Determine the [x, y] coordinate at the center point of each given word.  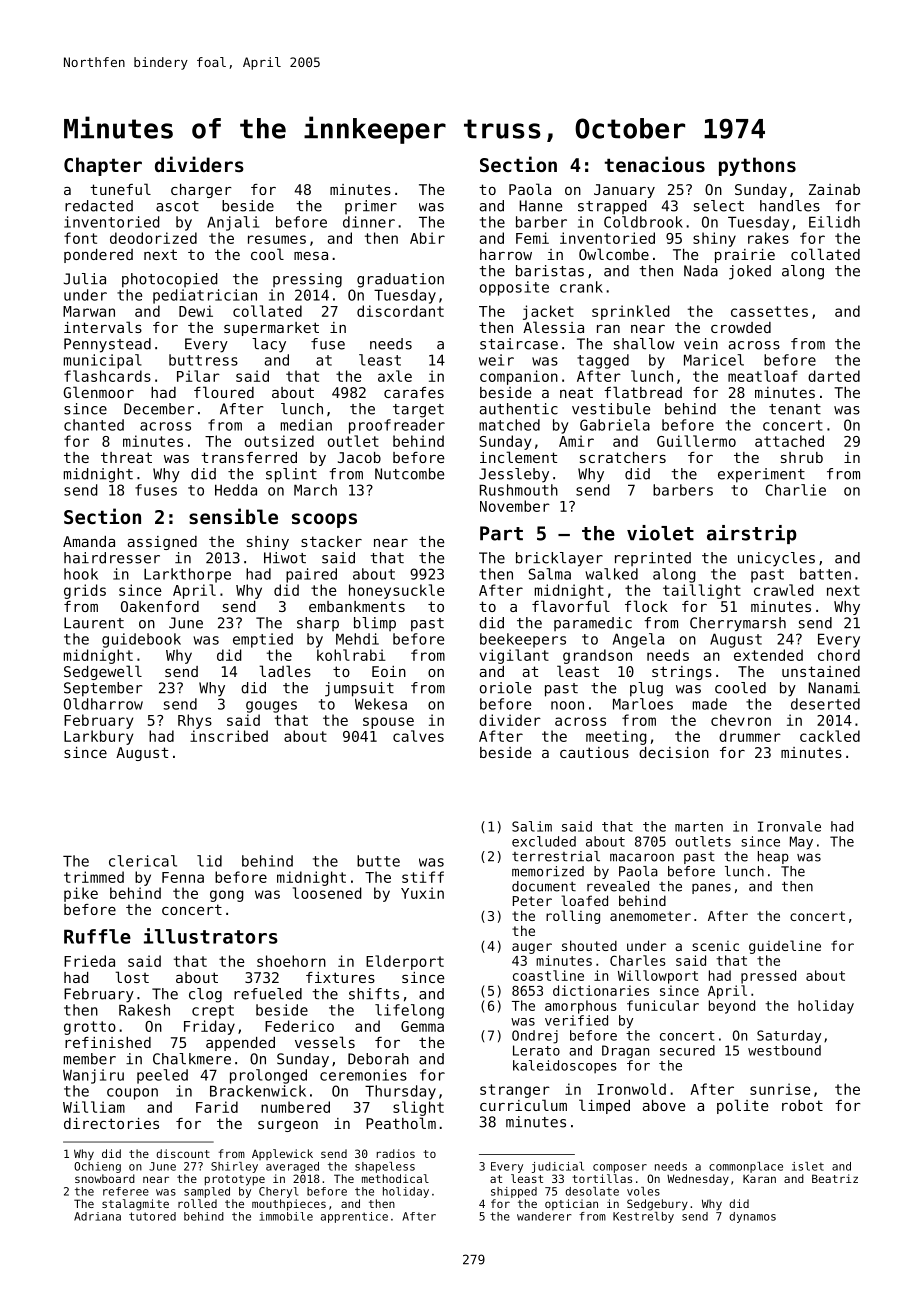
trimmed [94, 877]
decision [674, 752]
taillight [702, 591]
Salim [532, 826]
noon [567, 705]
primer [371, 207]
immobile [286, 1216]
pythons [757, 166]
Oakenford [160, 606]
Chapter [103, 166]
